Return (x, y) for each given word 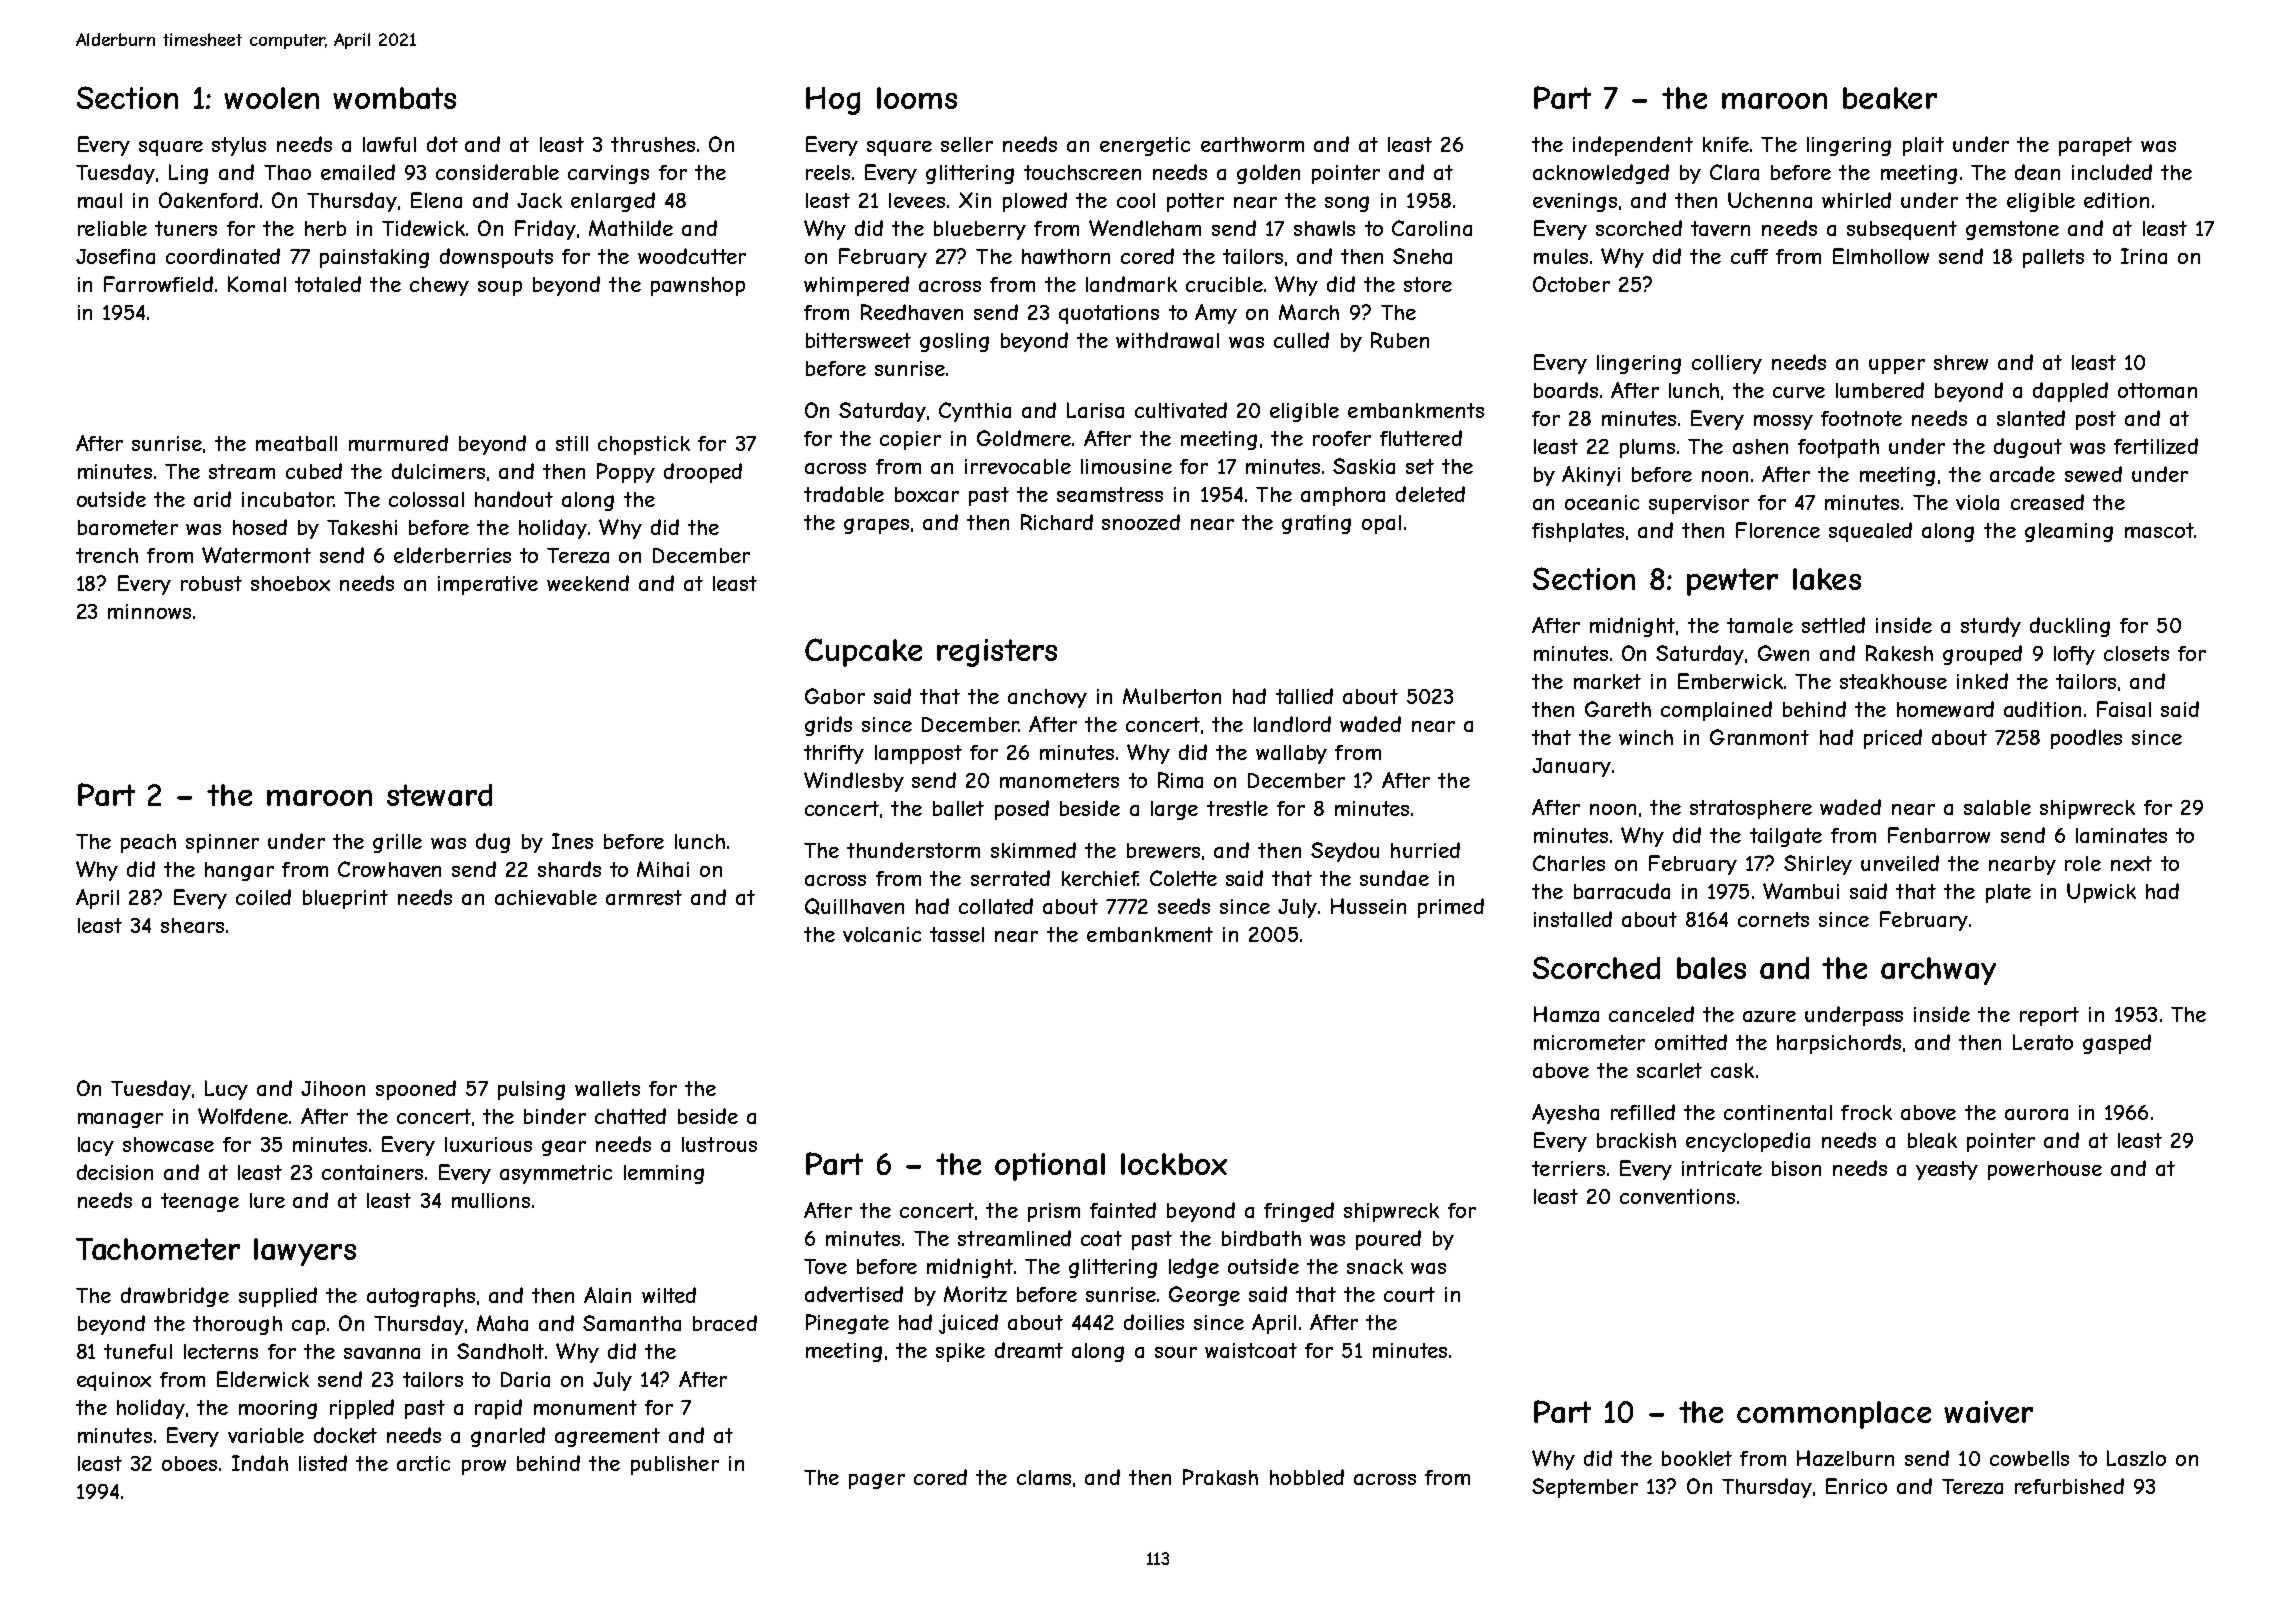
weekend (588, 583)
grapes (876, 526)
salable (1997, 807)
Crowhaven (389, 869)
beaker (1890, 98)
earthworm (1252, 144)
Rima (1180, 780)
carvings (608, 174)
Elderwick (263, 1379)
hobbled (1307, 1477)
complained (1716, 711)
